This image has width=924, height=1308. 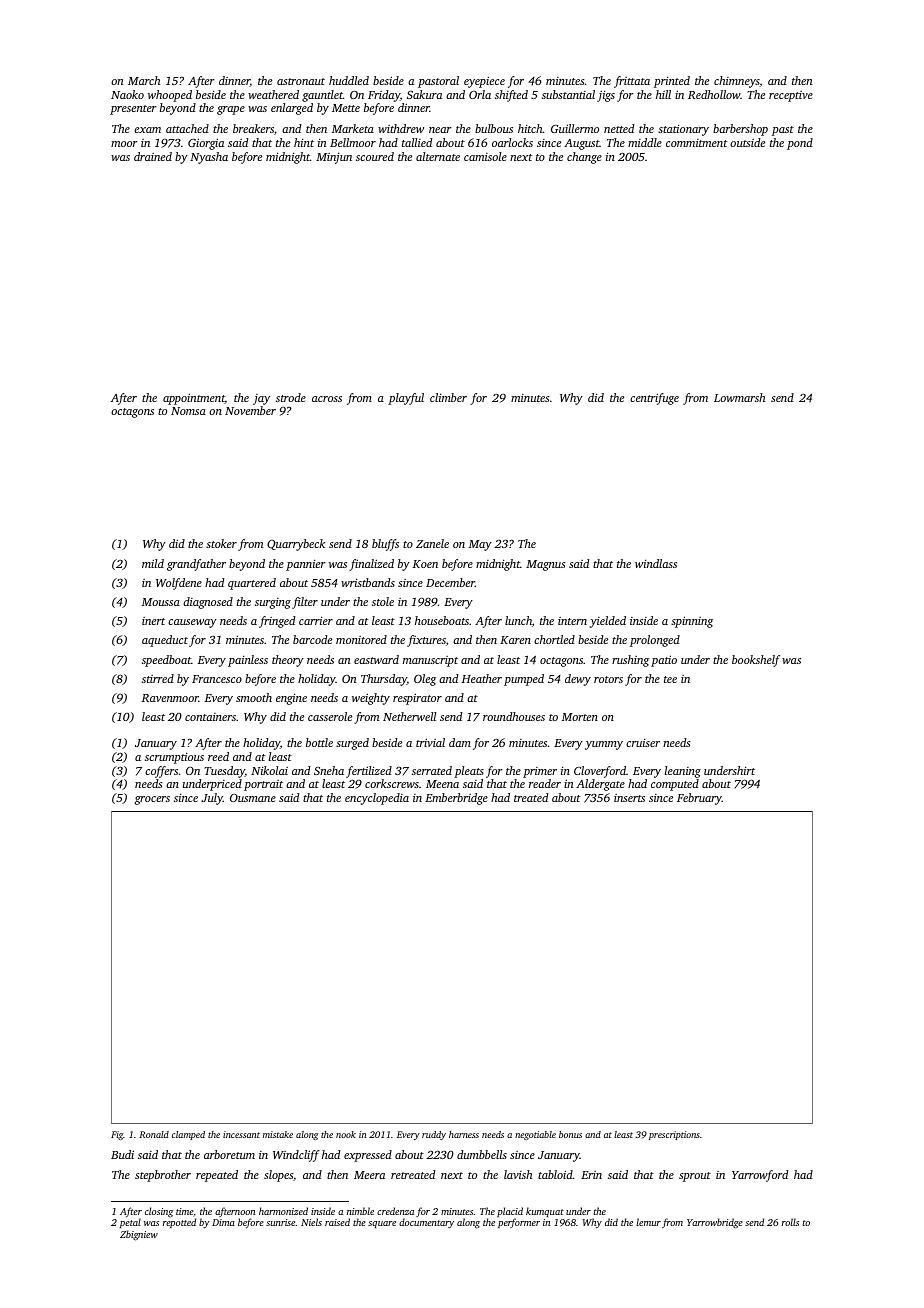 I want to click on centrifuge, so click(x=654, y=399).
